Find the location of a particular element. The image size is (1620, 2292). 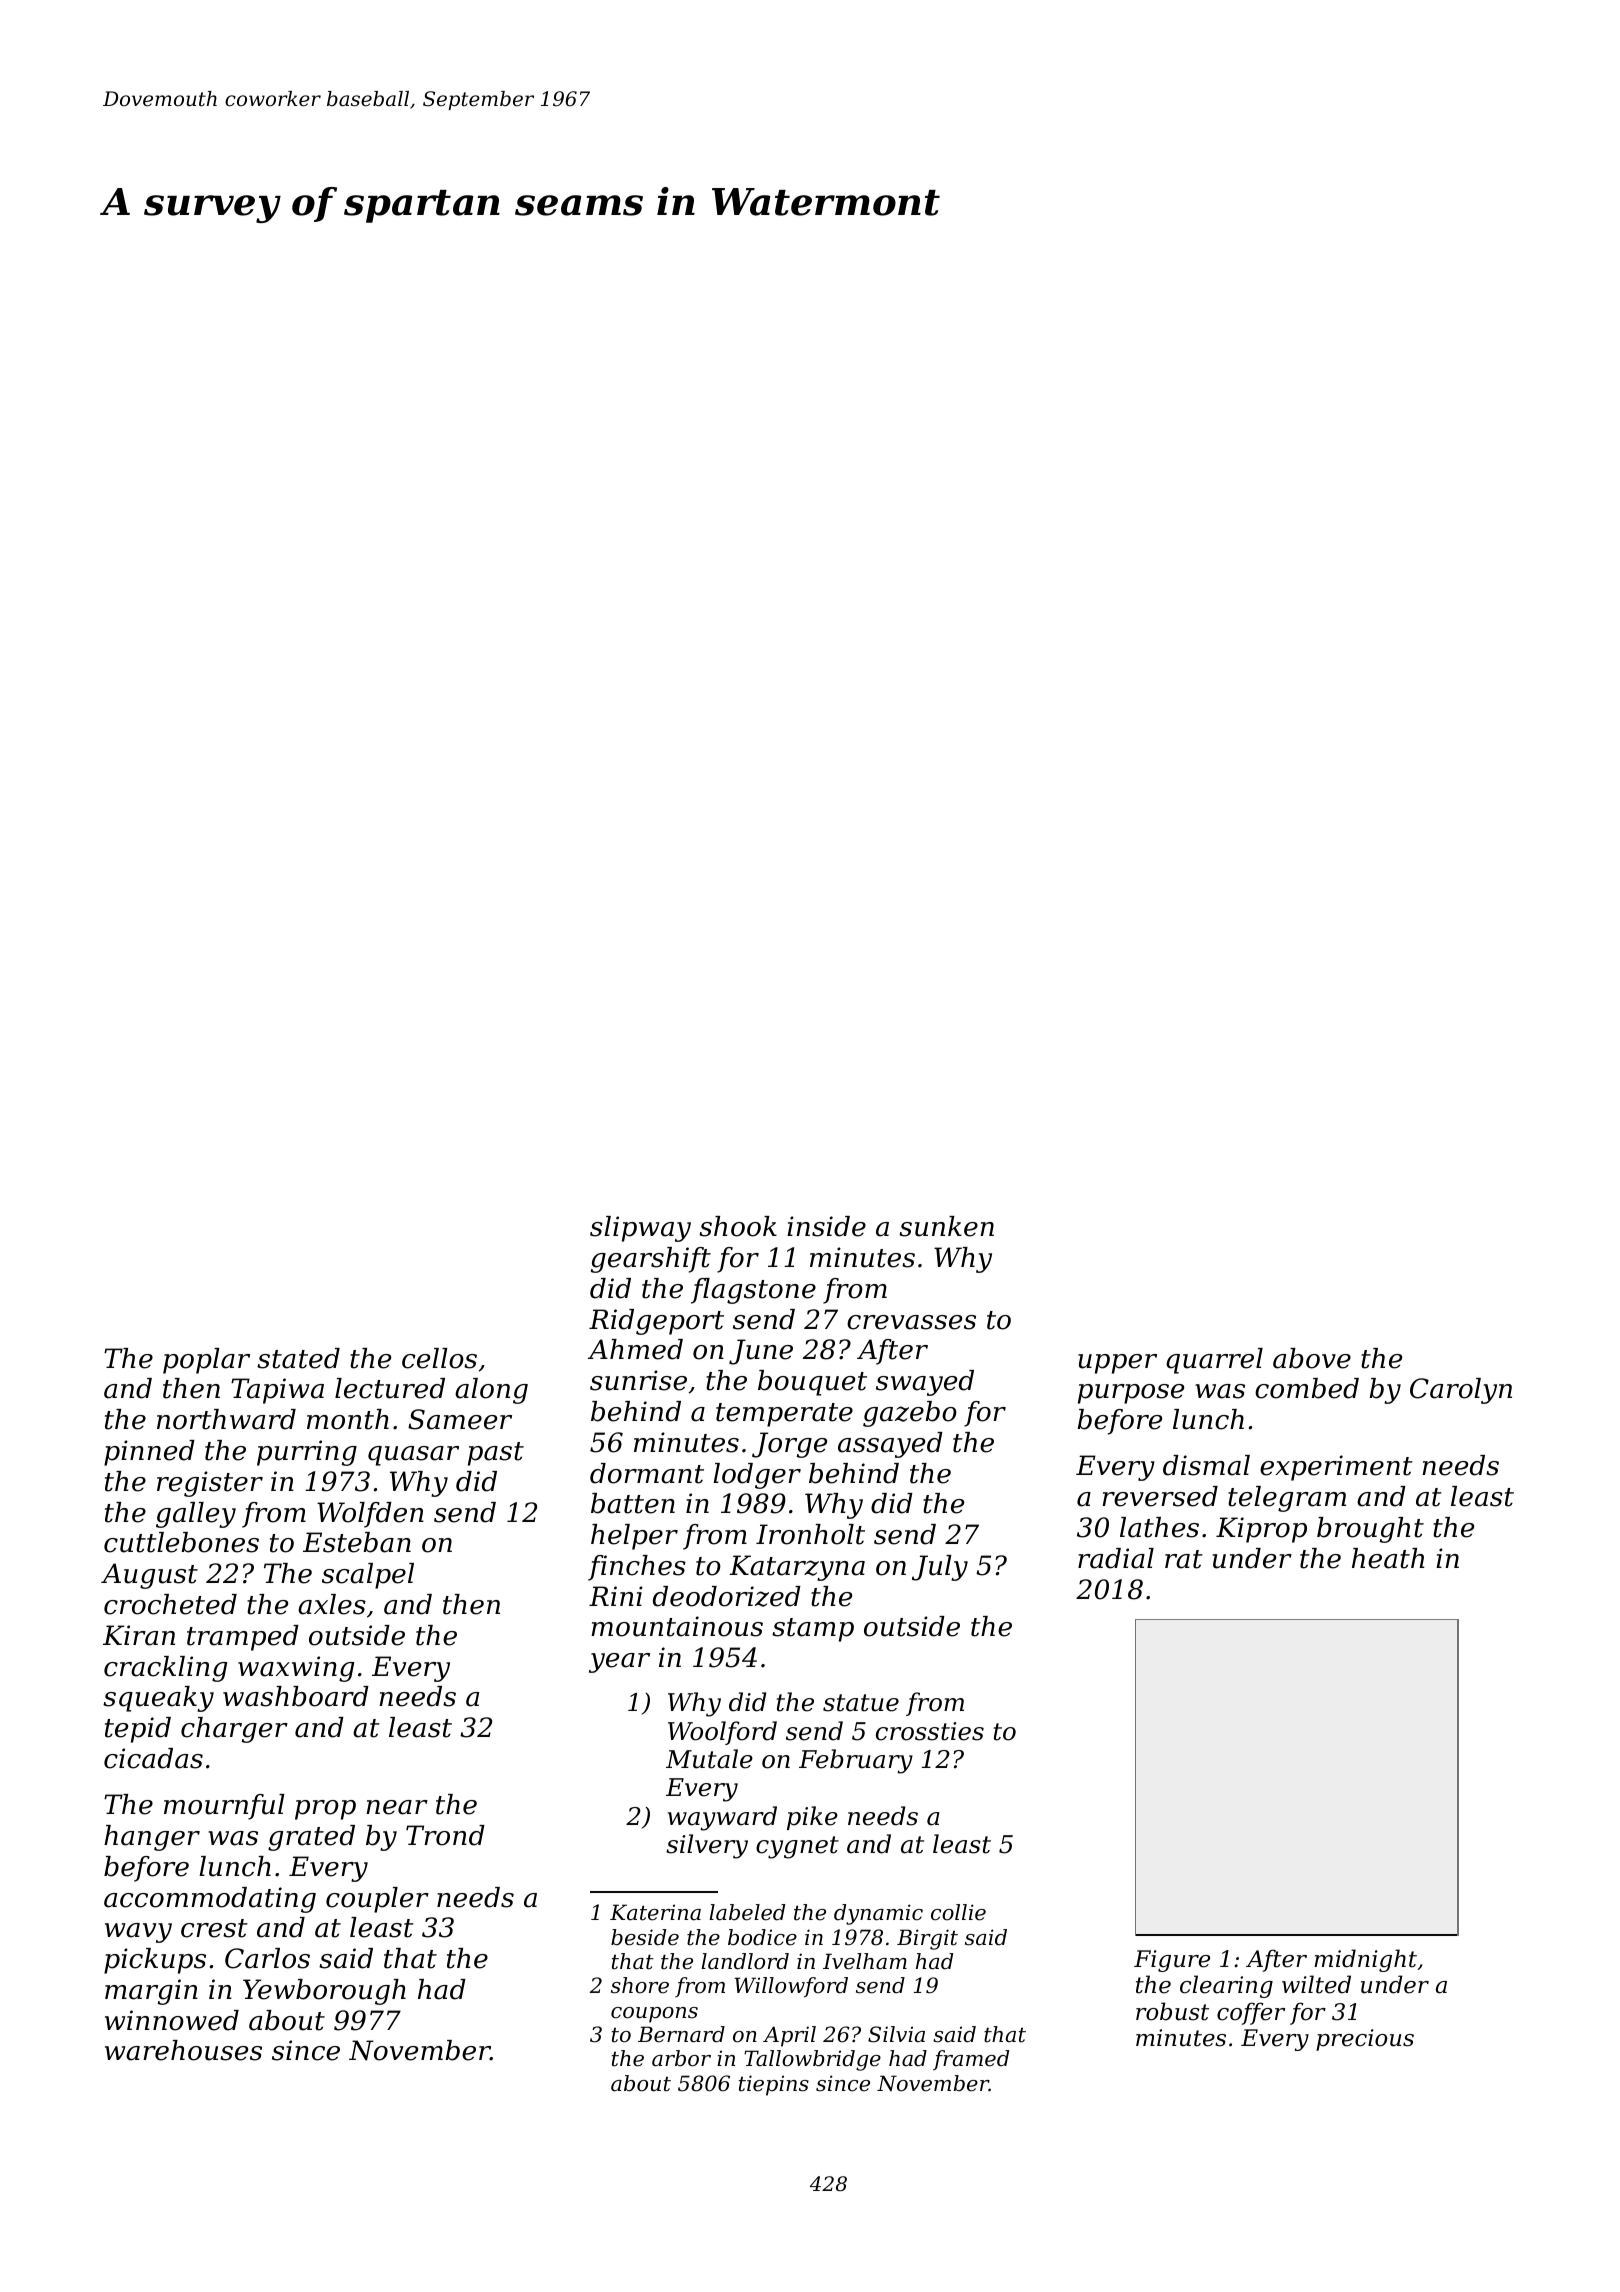

stated is located at coordinates (298, 1358).
